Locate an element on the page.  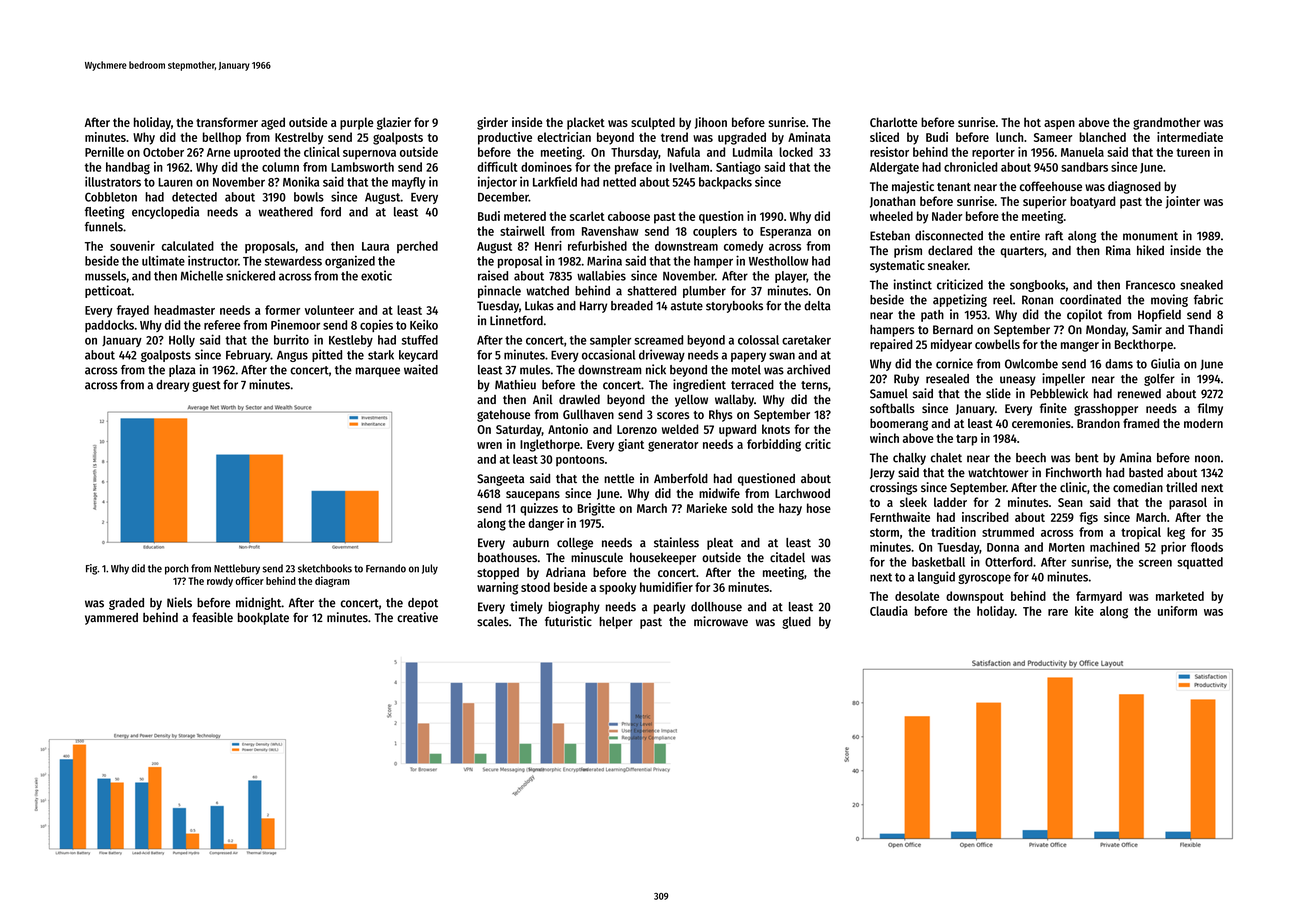
Donna is located at coordinates (1003, 547).
